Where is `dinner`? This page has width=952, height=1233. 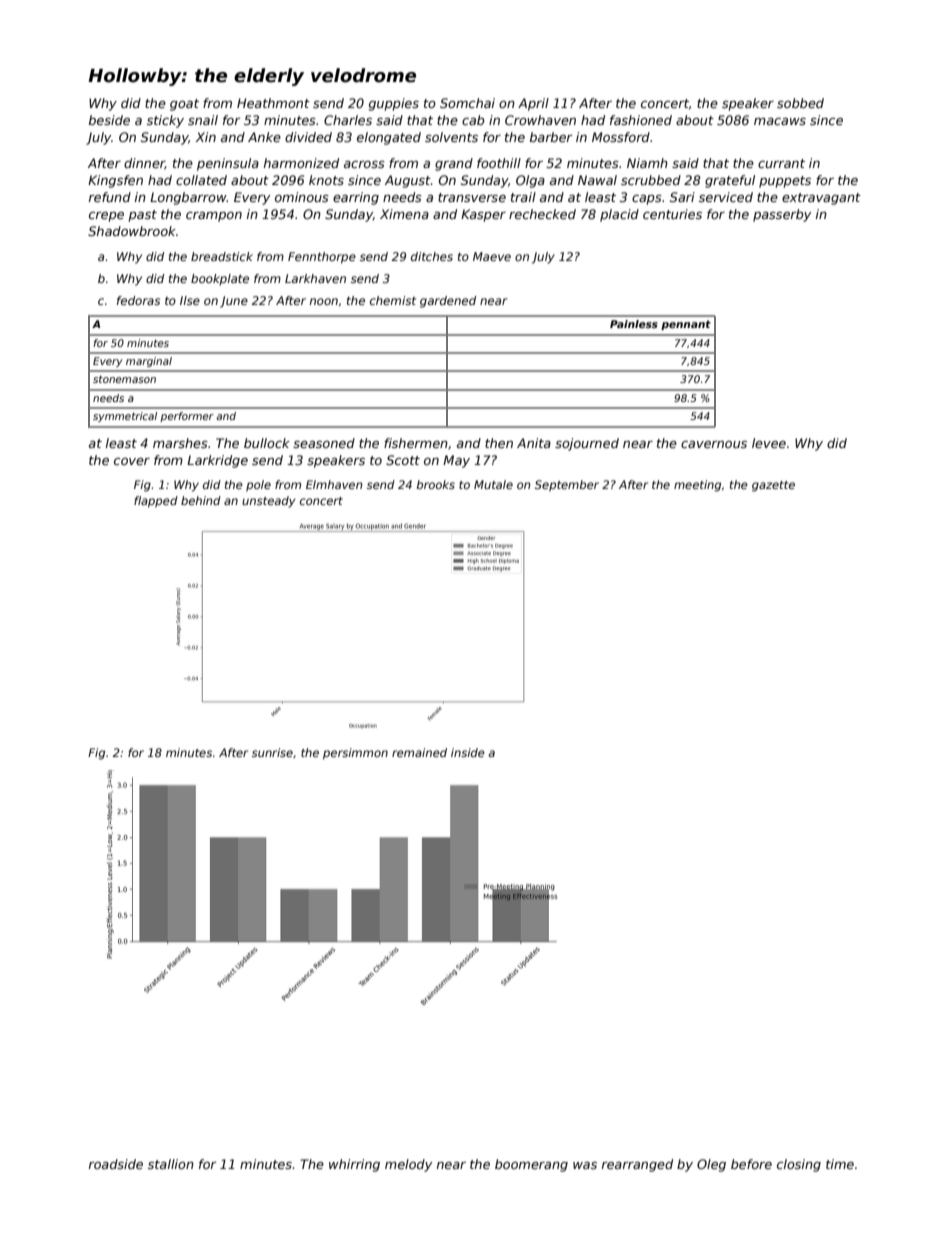 dinner is located at coordinates (144, 164).
